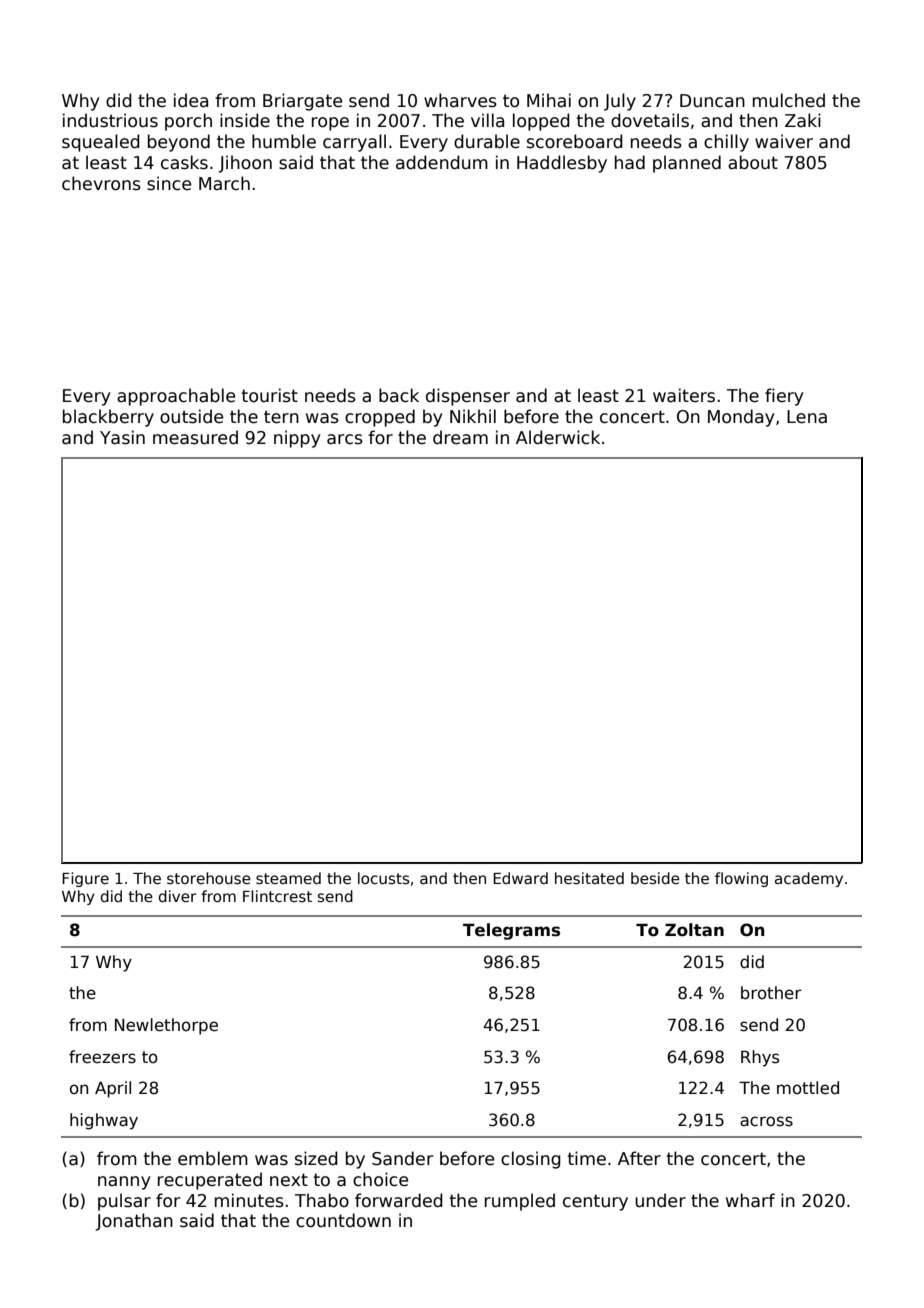 This image has height=1308, width=924. What do you see at coordinates (210, 1181) in the image?
I see `recuperated` at bounding box center [210, 1181].
